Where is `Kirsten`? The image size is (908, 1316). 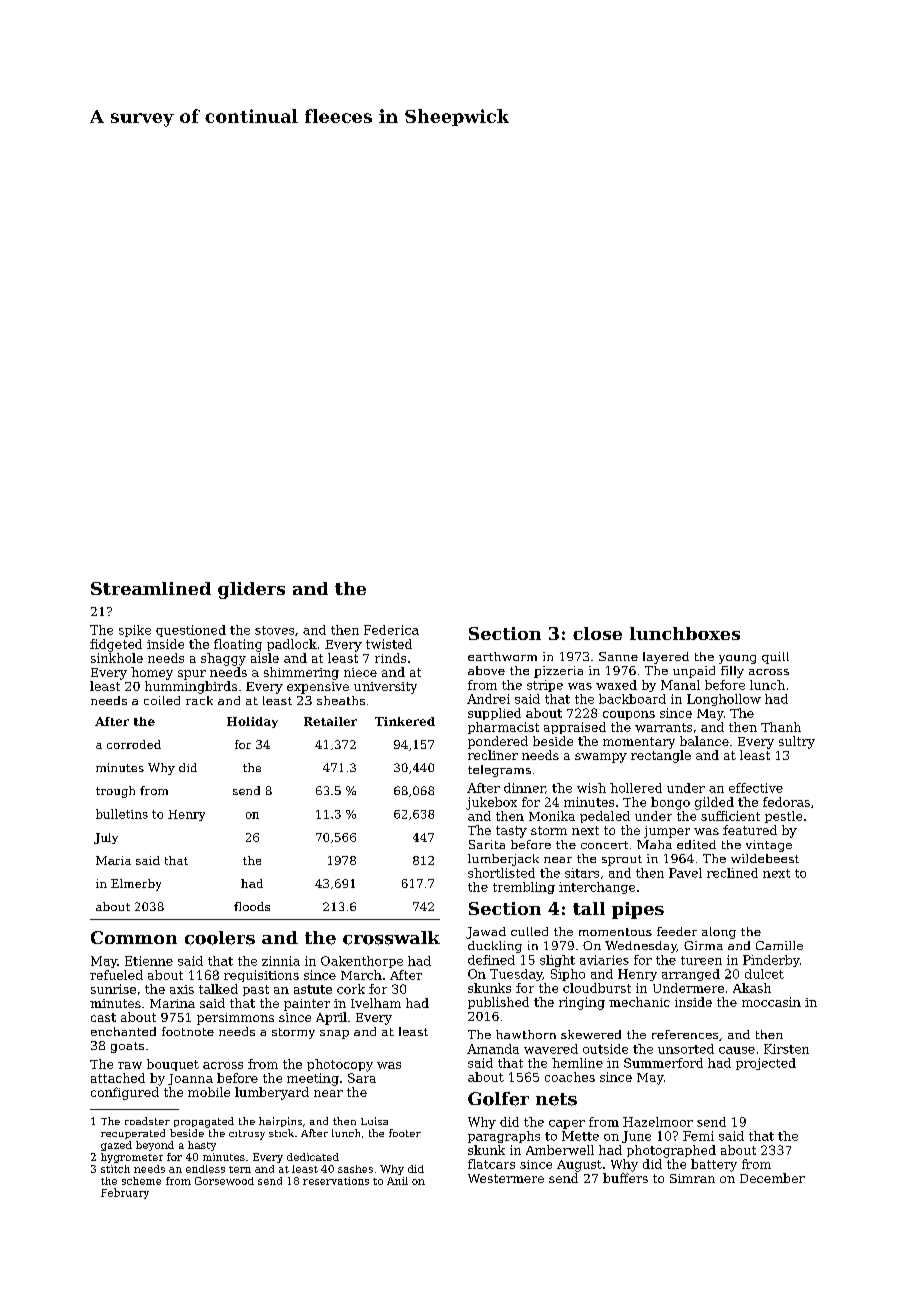
Kirsten is located at coordinates (786, 1049).
